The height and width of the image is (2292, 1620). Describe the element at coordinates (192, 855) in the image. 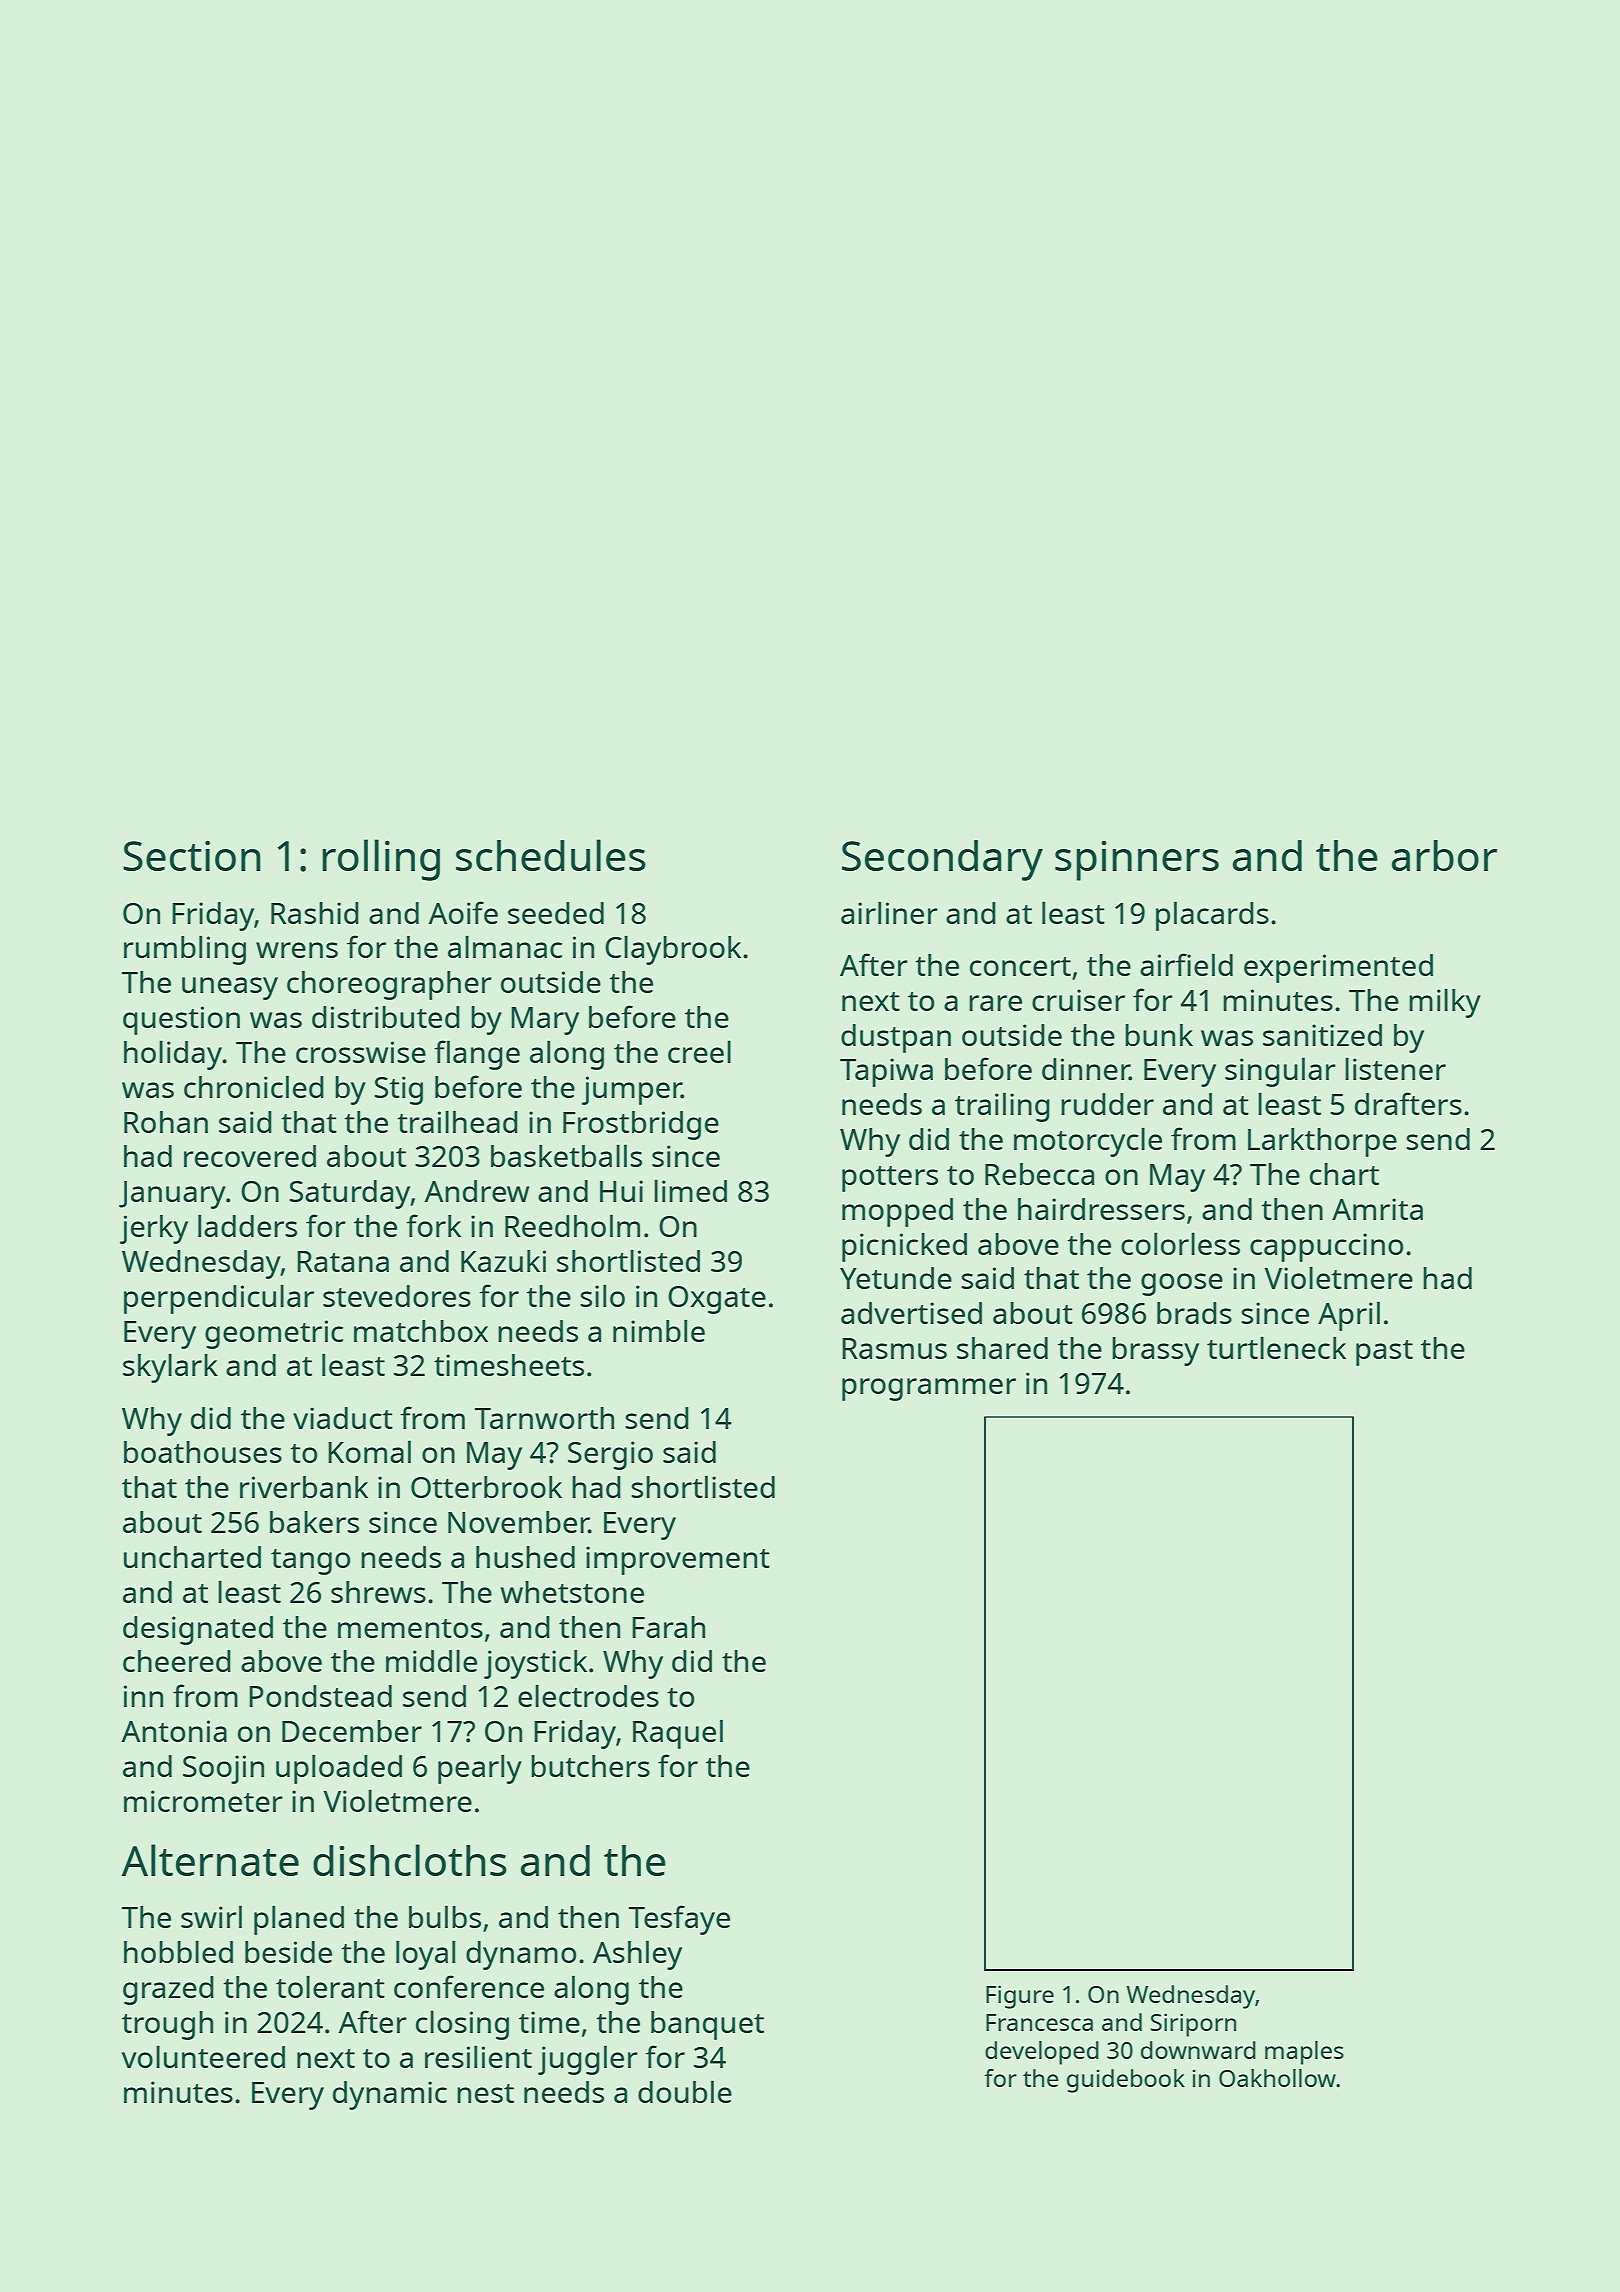

I see `Section` at that location.
